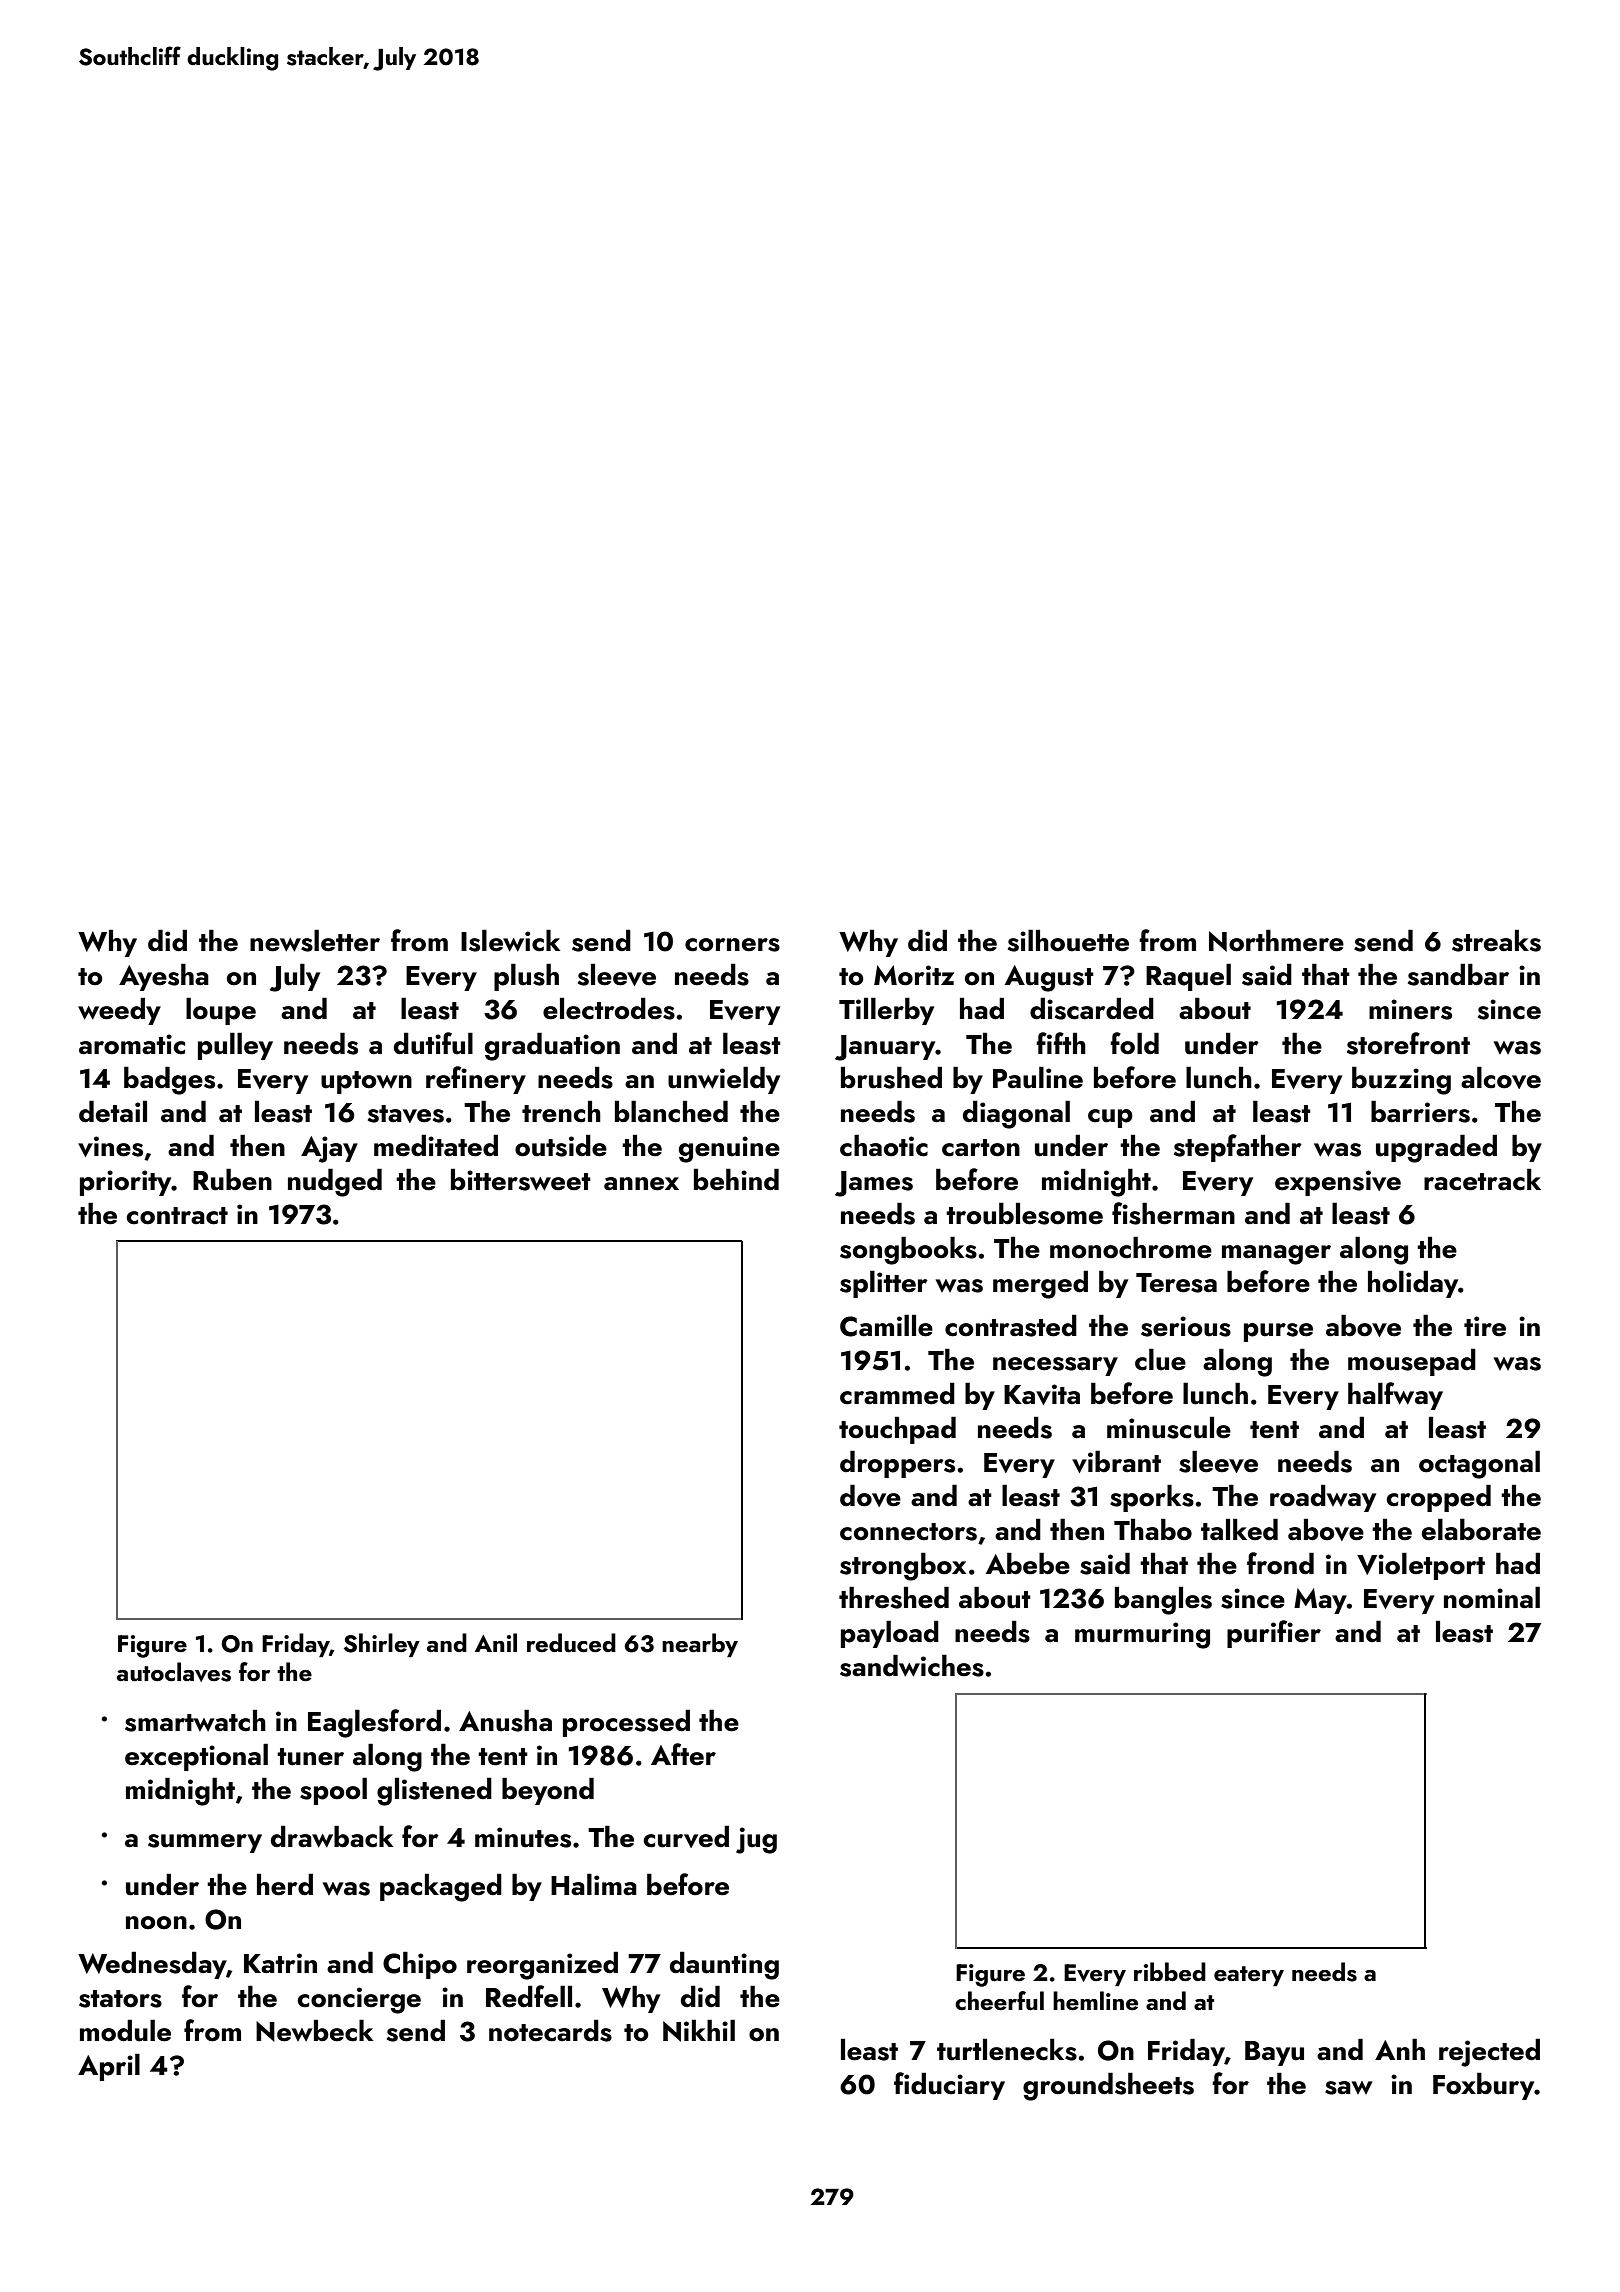 This image has height=2292, width=1620. Describe the element at coordinates (177, 1216) in the image. I see `contract` at that location.
